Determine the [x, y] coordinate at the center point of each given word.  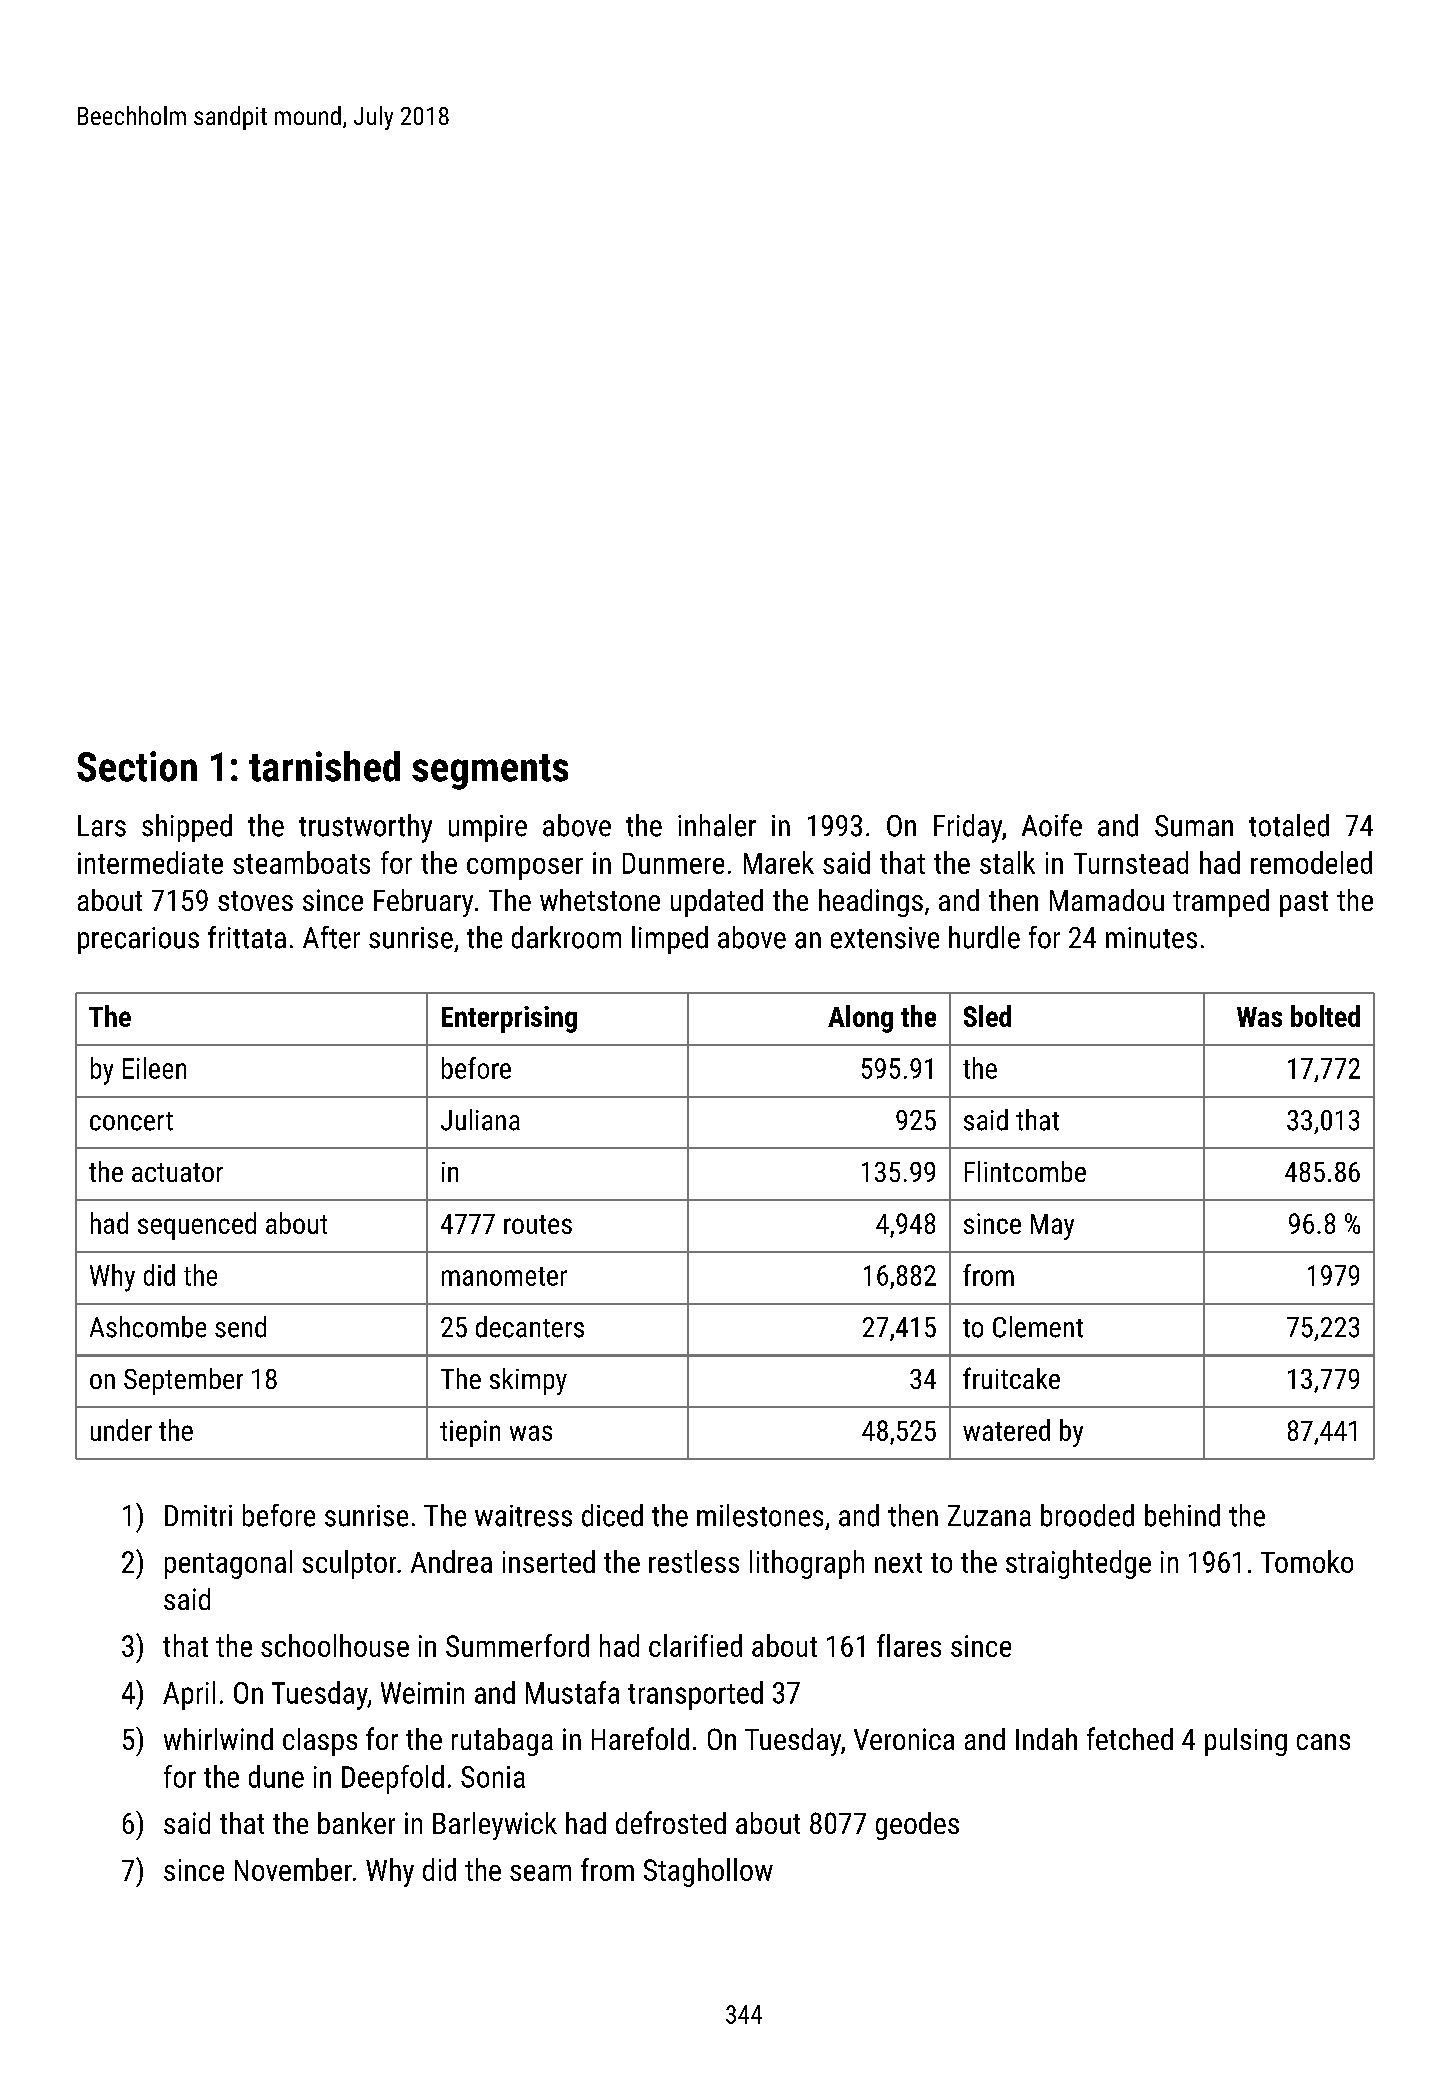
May [1052, 1227]
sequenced [197, 1226]
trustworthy [365, 828]
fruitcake [1011, 1378]
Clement [1038, 1327]
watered [1006, 1430]
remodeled [1311, 862]
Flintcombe [1025, 1171]
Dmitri [198, 1516]
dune [276, 1776]
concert [131, 1121]
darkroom [566, 937]
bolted [1325, 1016]
